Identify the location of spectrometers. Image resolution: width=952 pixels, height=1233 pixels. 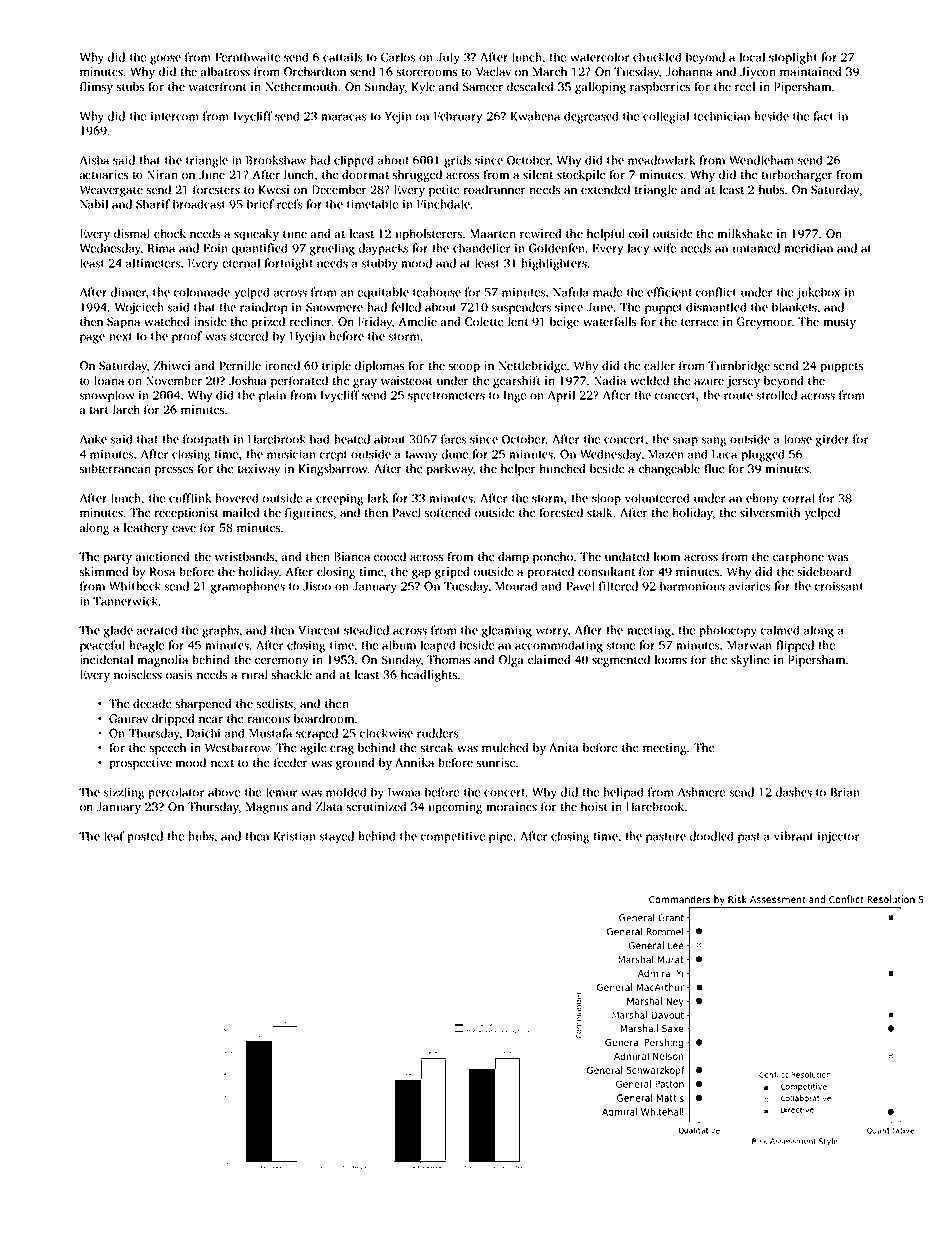
(446, 397).
